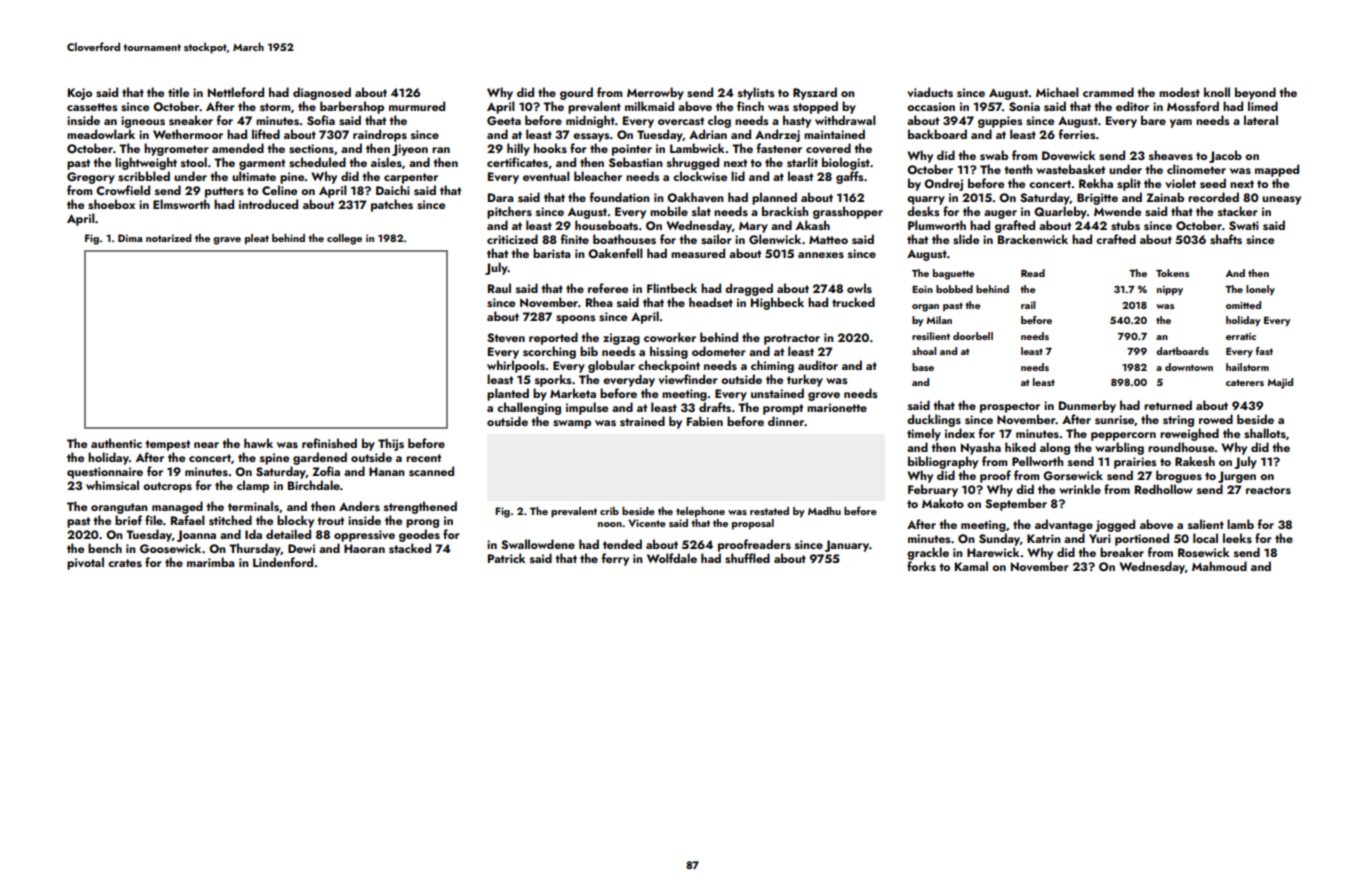 The image size is (1372, 887). What do you see at coordinates (288, 534) in the document?
I see `detailed` at bounding box center [288, 534].
